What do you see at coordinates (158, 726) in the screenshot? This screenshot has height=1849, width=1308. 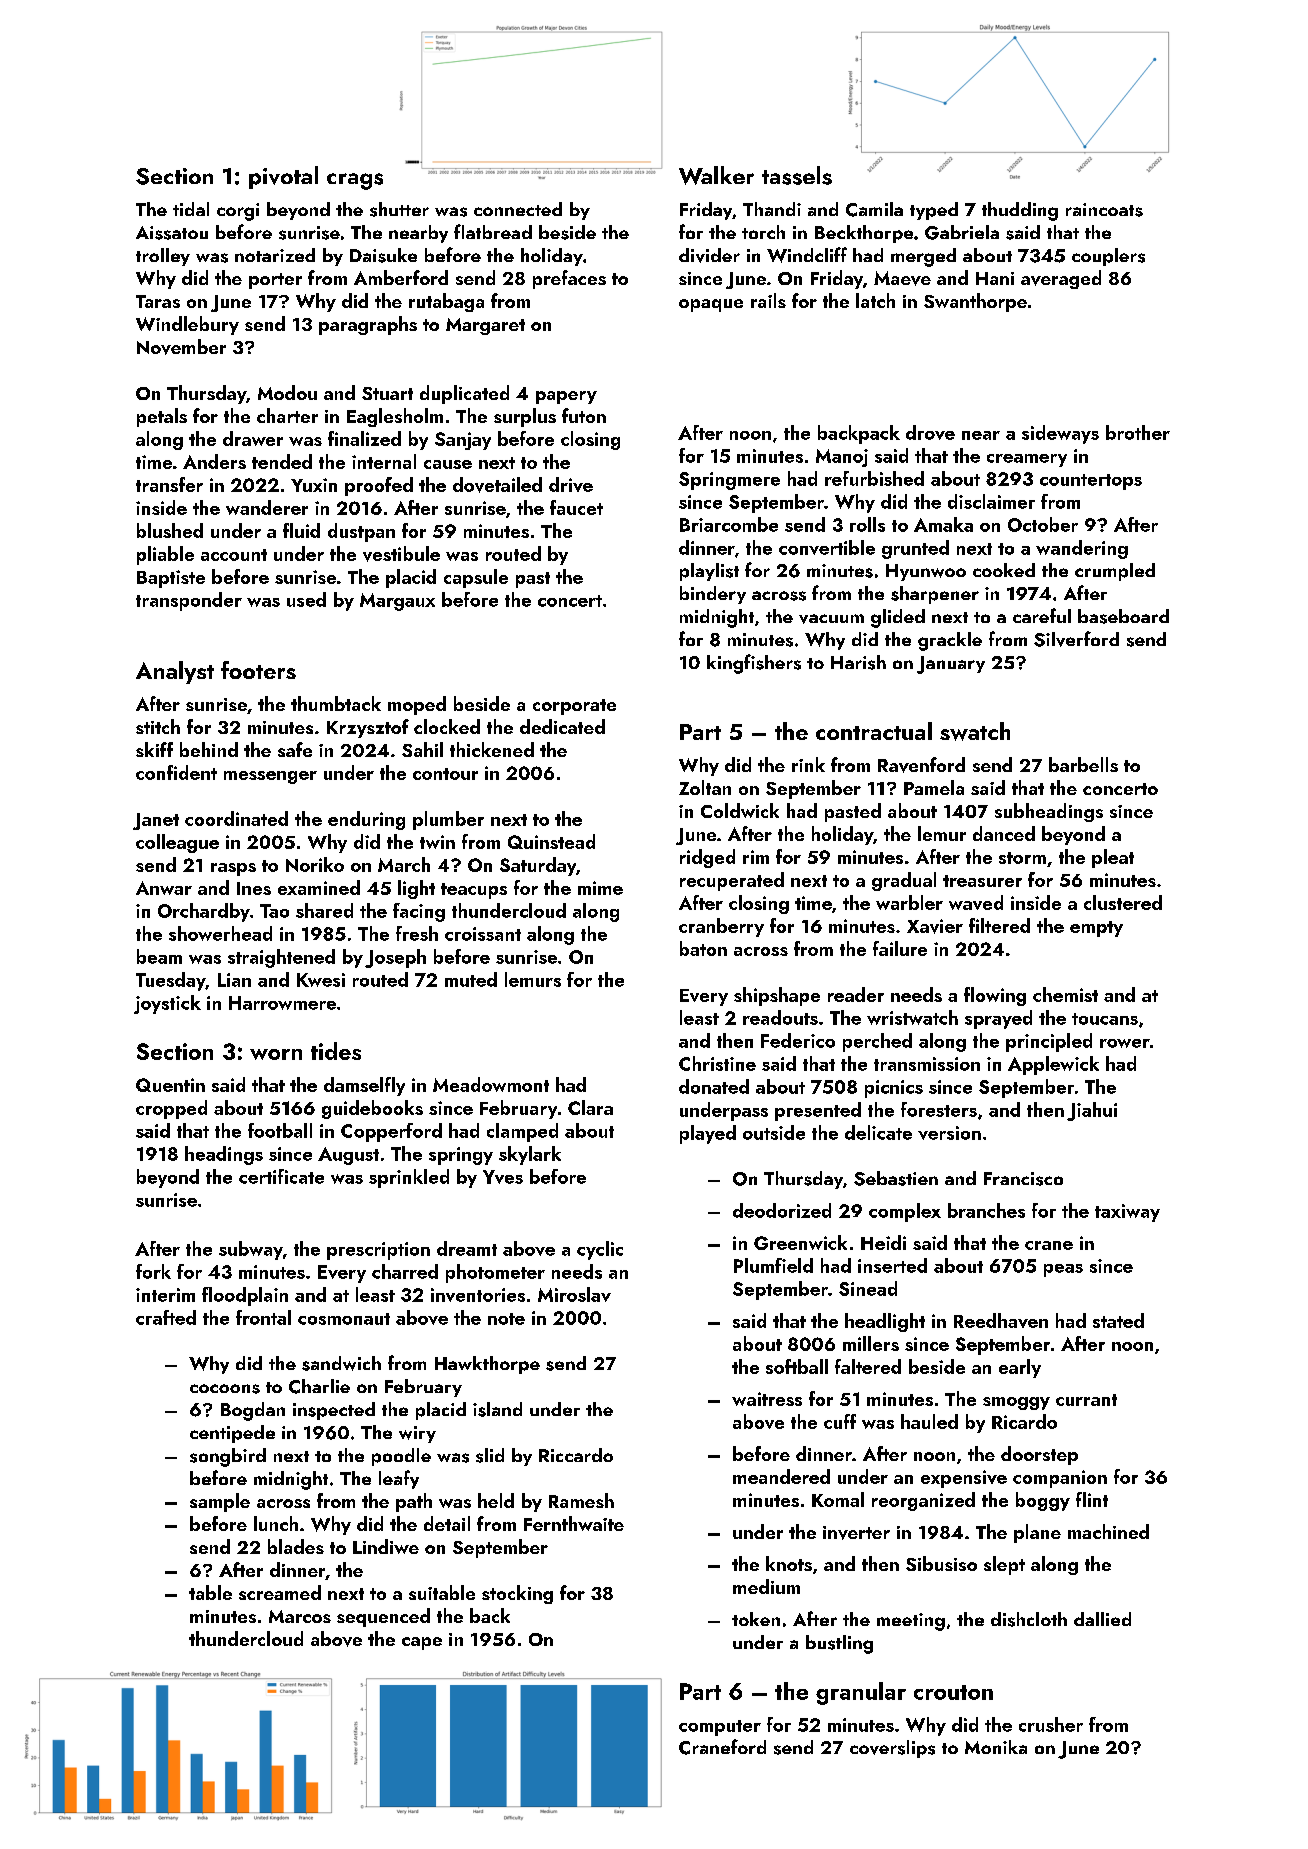 I see `stitch` at bounding box center [158, 726].
